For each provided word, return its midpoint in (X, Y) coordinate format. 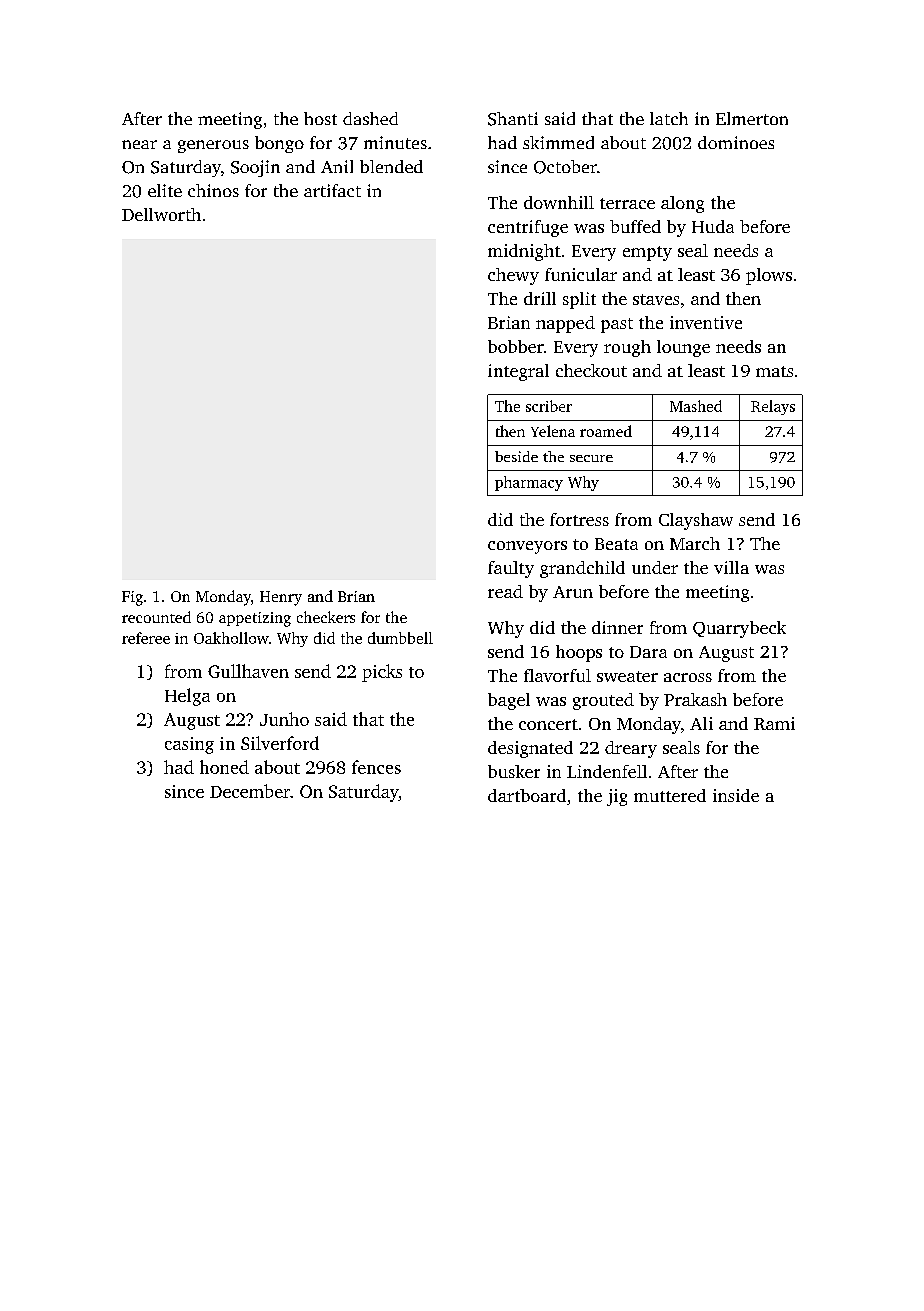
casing (189, 745)
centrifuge (528, 228)
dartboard (527, 795)
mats (774, 371)
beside (516, 456)
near (139, 144)
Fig (132, 598)
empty (647, 253)
